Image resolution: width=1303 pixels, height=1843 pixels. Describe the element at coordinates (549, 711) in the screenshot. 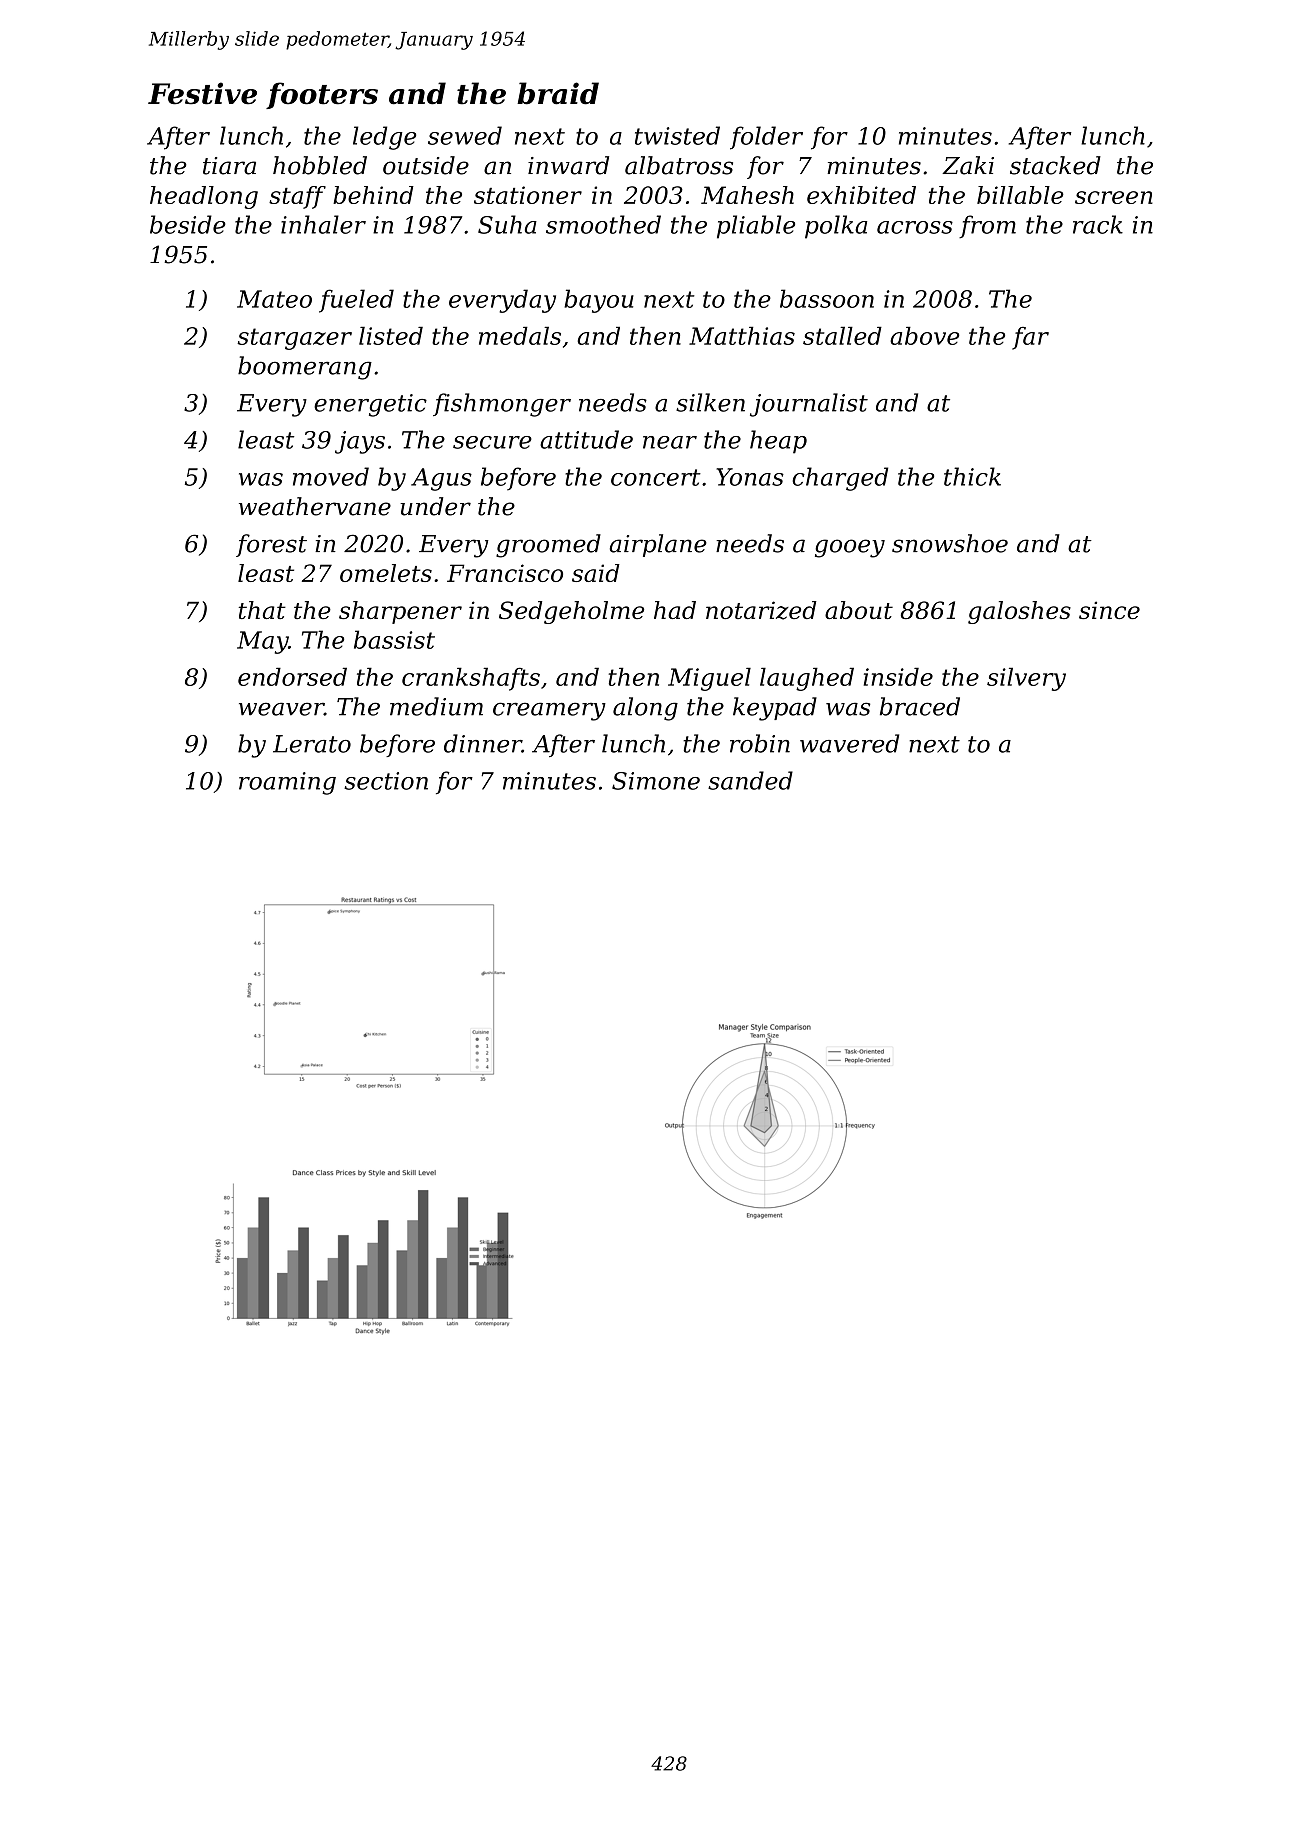

I see `creamery` at that location.
